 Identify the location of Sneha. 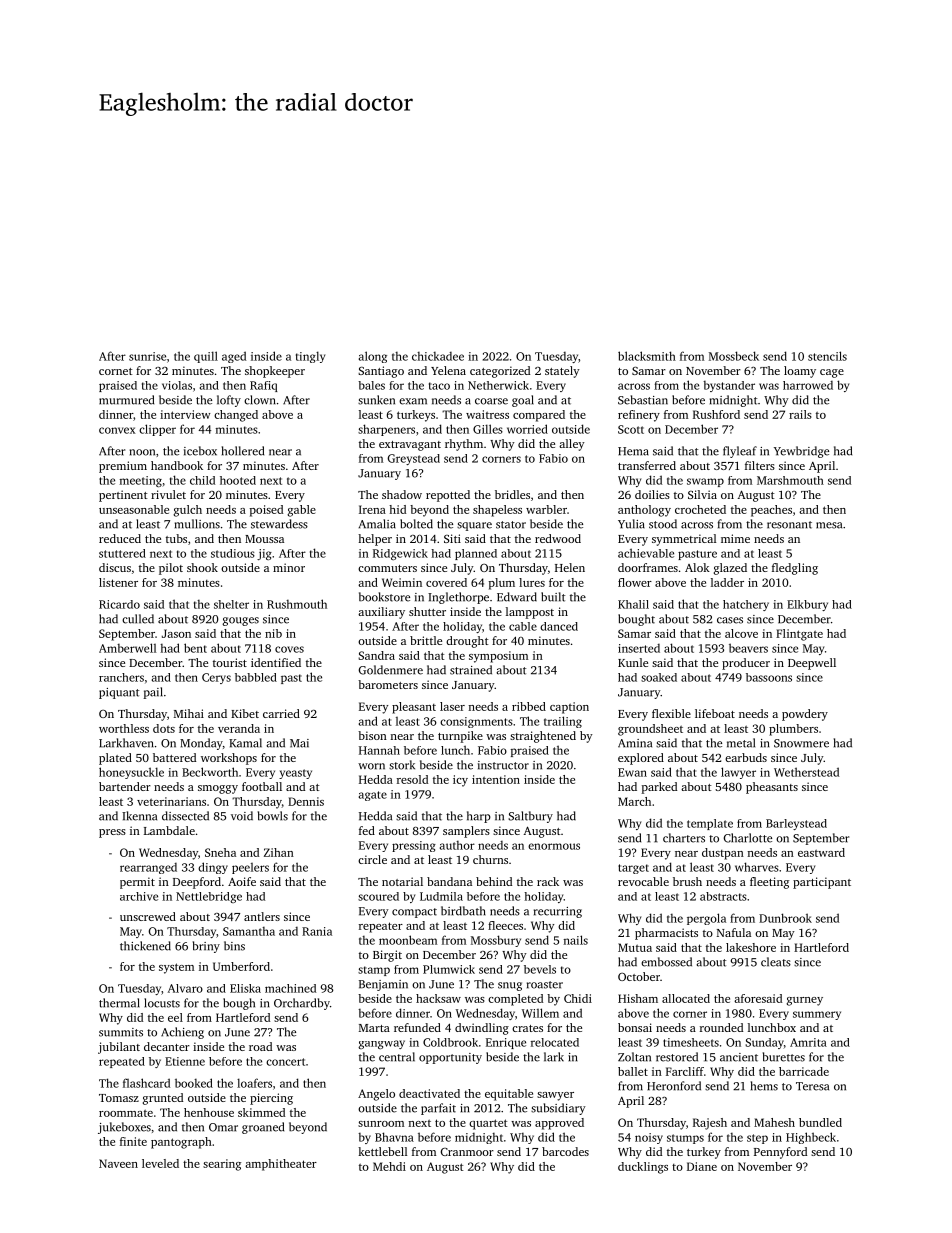
(220, 852).
